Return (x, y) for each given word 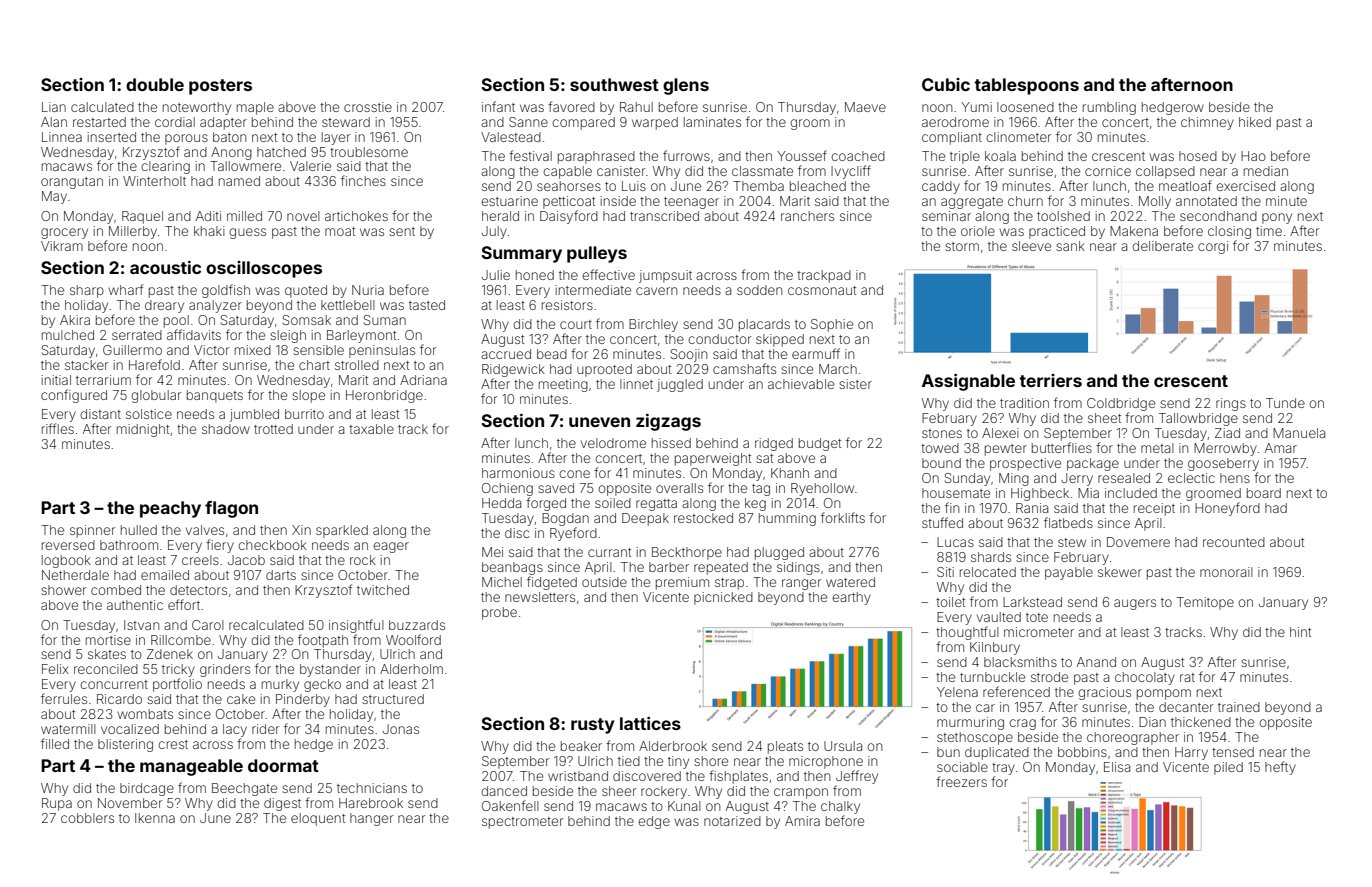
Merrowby (1225, 449)
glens (686, 86)
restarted (99, 122)
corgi (1213, 247)
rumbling (1109, 108)
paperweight (713, 459)
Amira (802, 821)
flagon (231, 509)
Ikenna (155, 818)
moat (340, 231)
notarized (732, 821)
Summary (521, 254)
